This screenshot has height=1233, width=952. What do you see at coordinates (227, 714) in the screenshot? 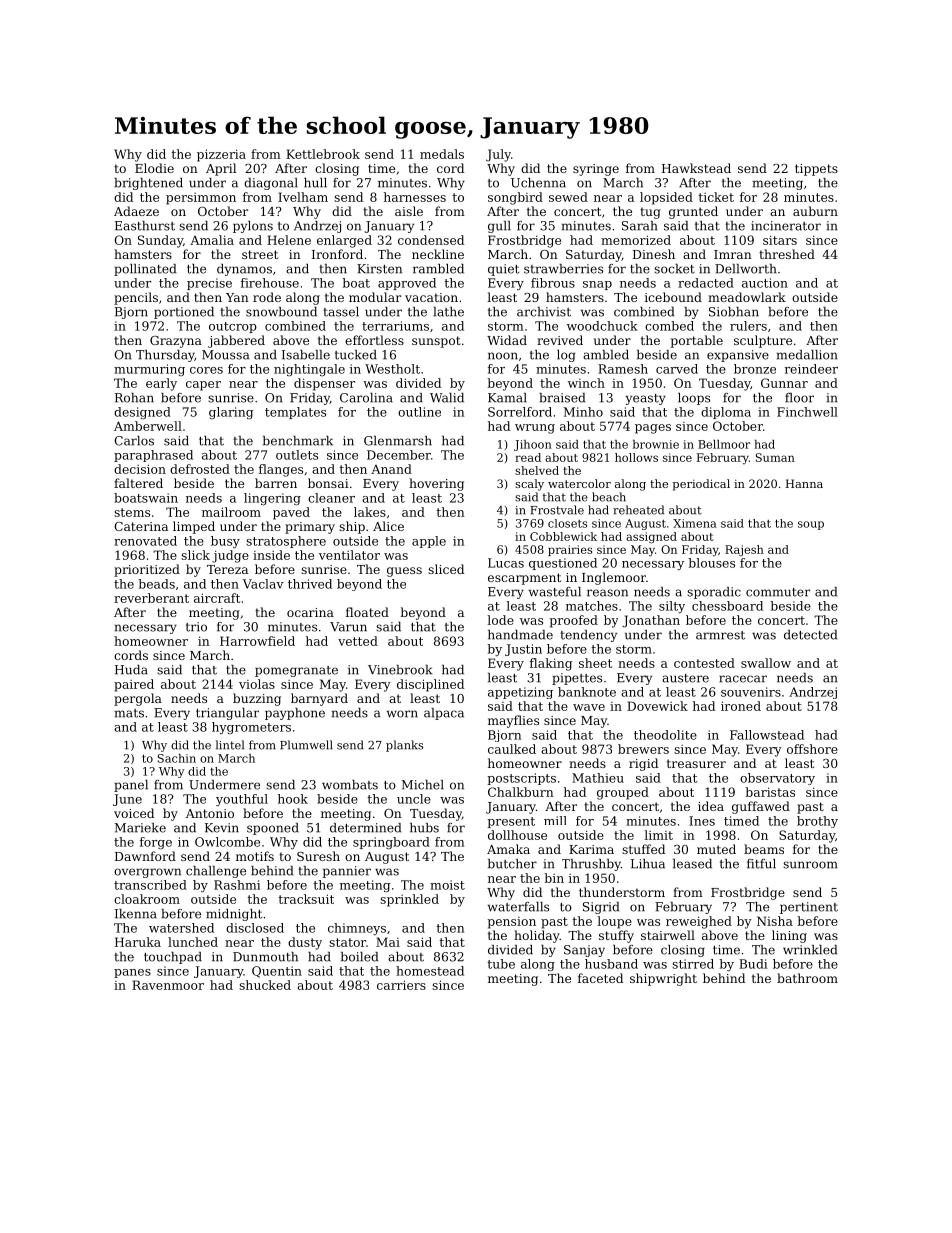
I see `triangular` at bounding box center [227, 714].
